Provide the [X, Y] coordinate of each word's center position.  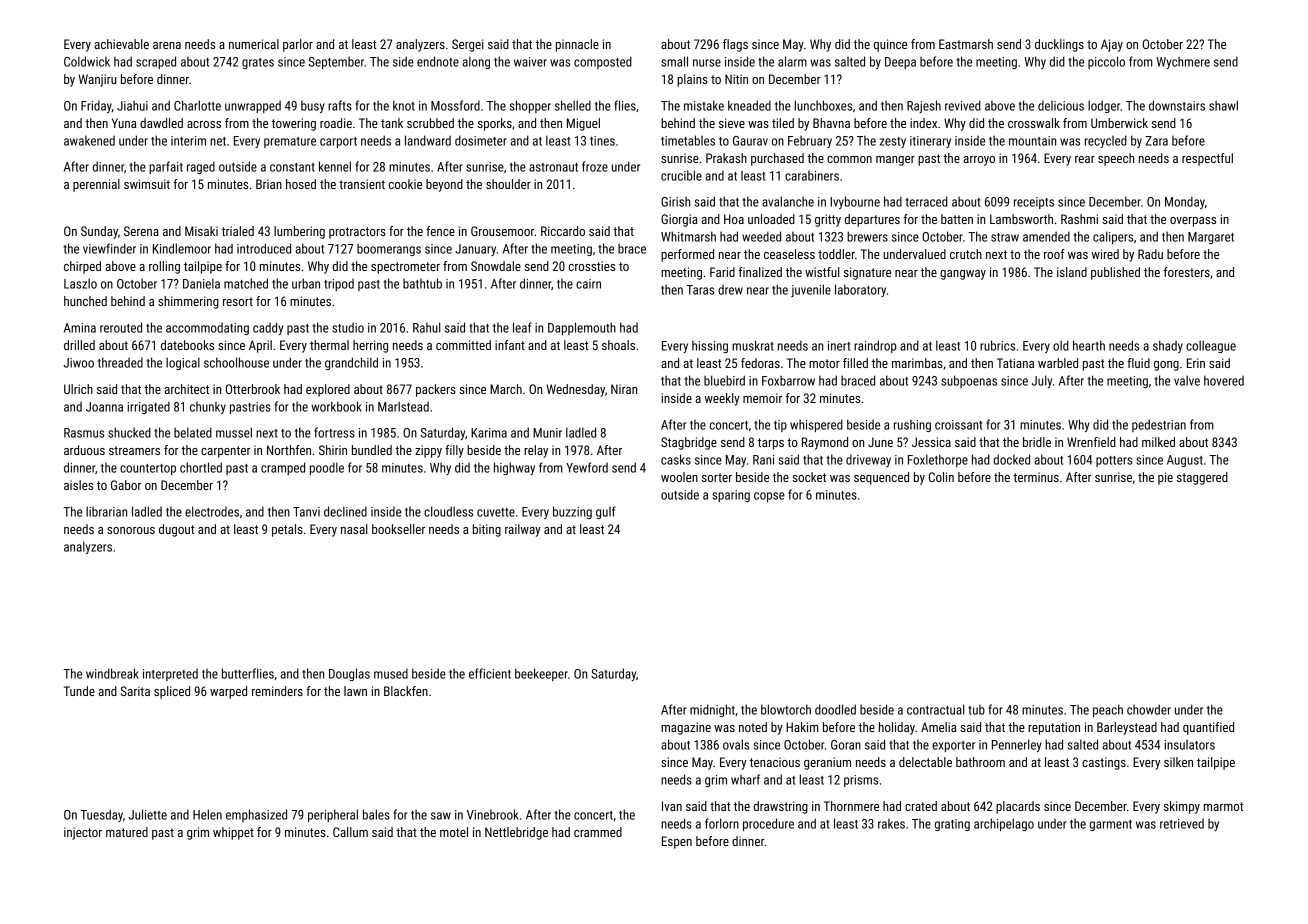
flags [735, 45]
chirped [82, 267]
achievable [122, 44]
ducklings [1059, 45]
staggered [1202, 478]
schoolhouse [236, 362]
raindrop [875, 346]
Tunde [79, 691]
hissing [710, 346]
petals [287, 530]
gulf [606, 512]
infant [510, 345]
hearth [1089, 345]
